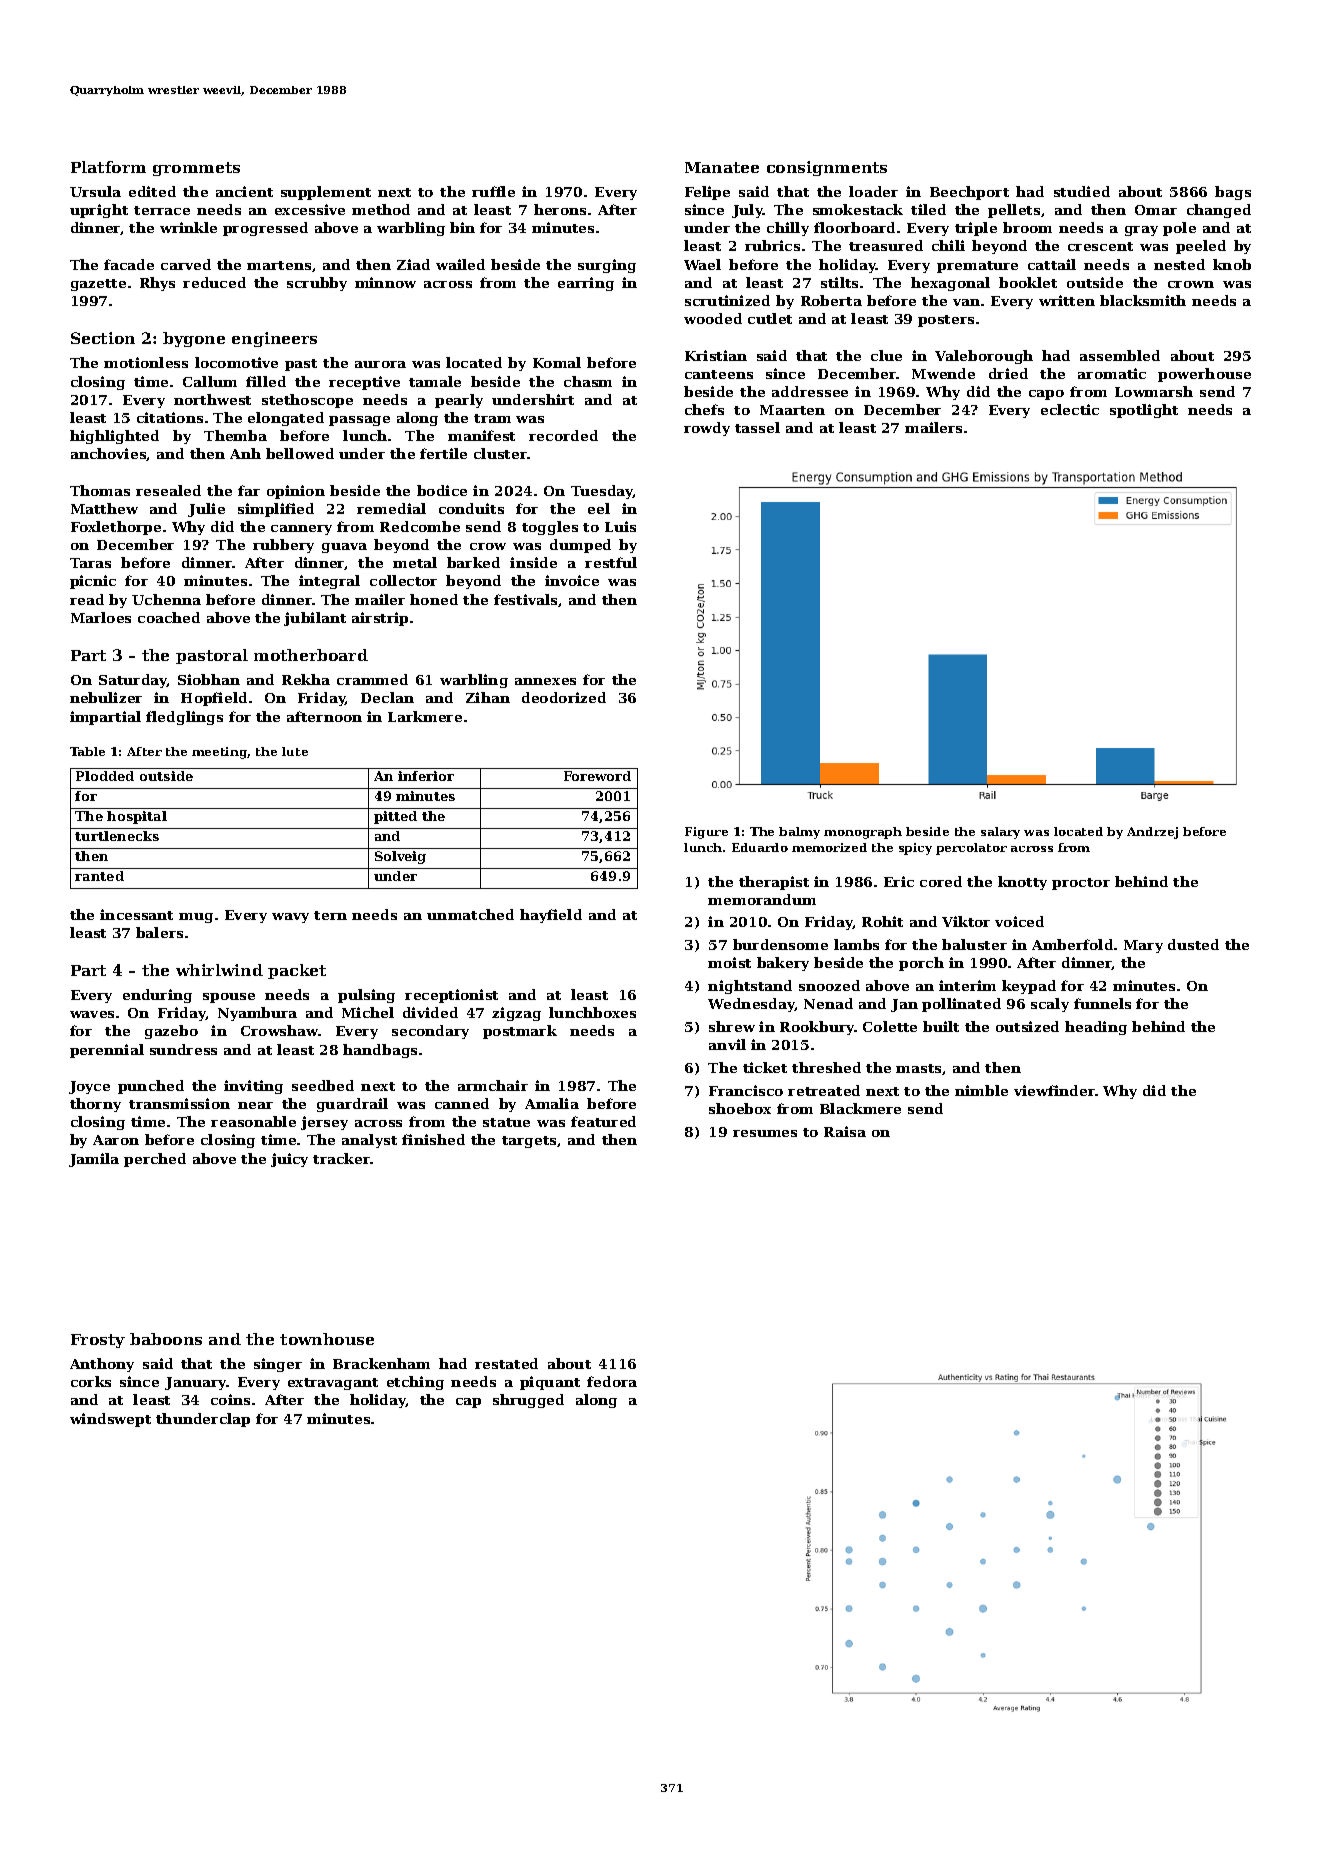  What do you see at coordinates (528, 1401) in the page?
I see `shrugged` at bounding box center [528, 1401].
